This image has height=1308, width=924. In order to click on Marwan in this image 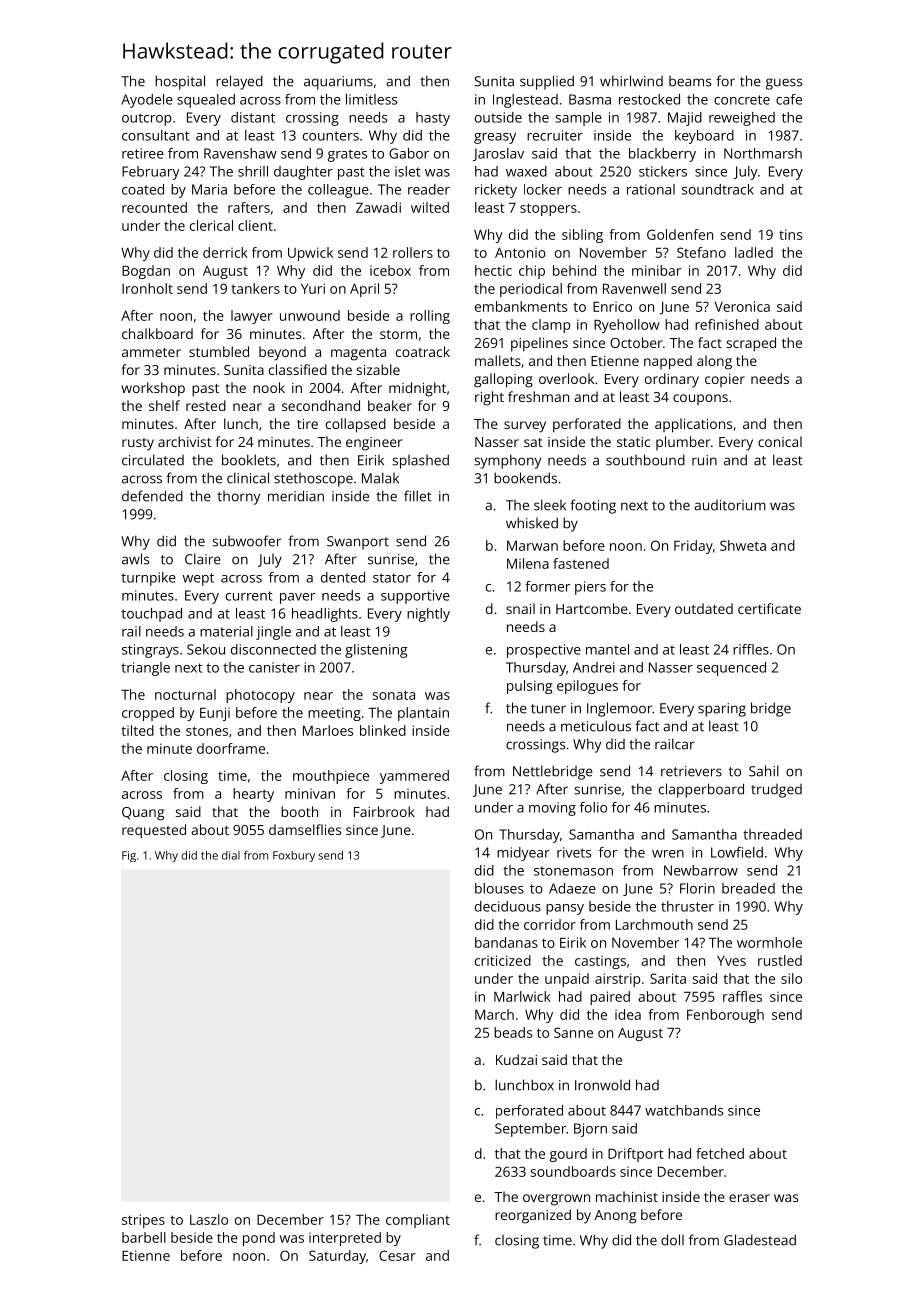, I will do `click(532, 546)`.
